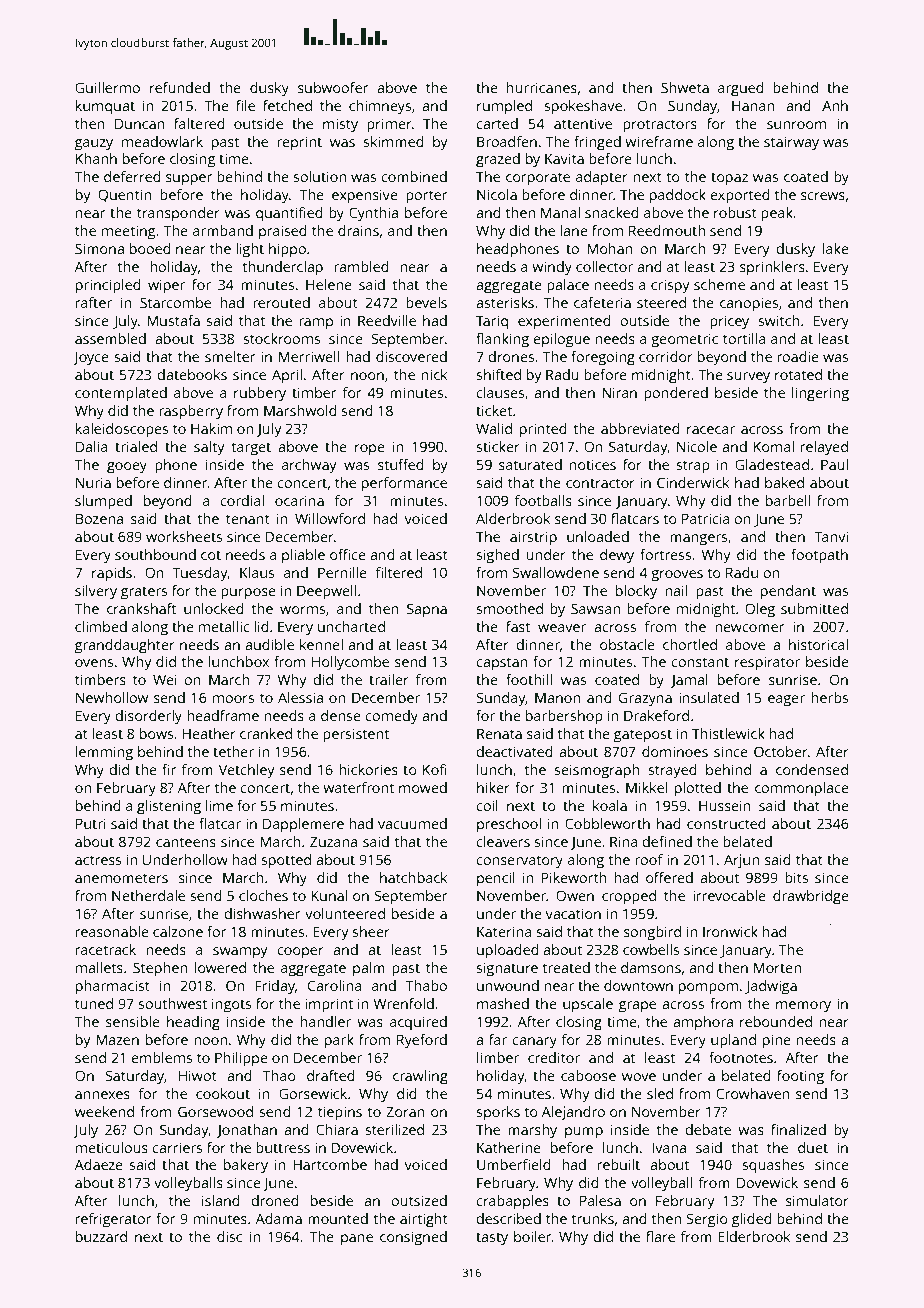 This screenshot has height=1308, width=924. What do you see at coordinates (233, 699) in the screenshot?
I see `moors` at bounding box center [233, 699].
